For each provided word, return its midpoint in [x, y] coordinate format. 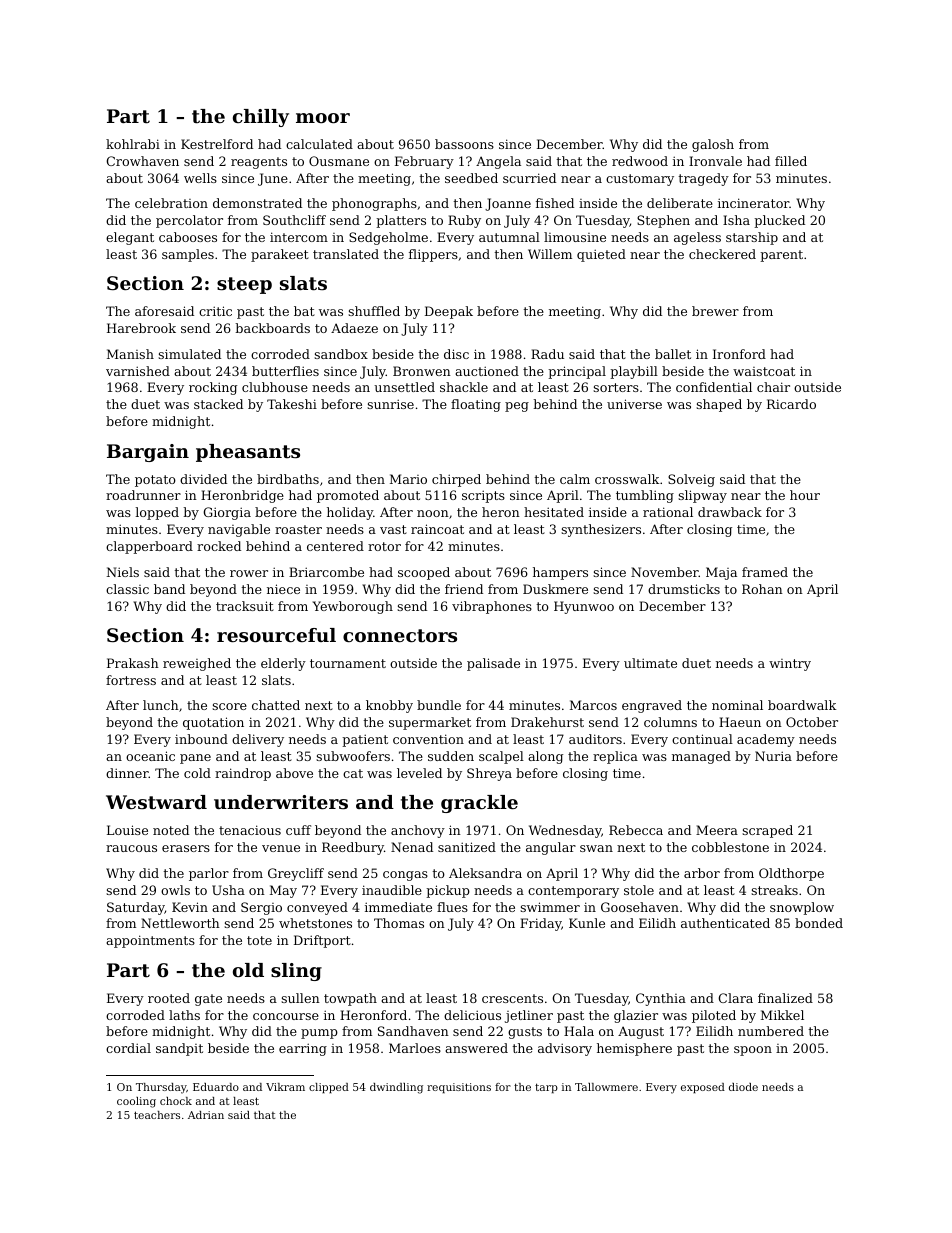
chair [773, 387]
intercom [299, 237]
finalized [785, 998]
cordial [128, 1048]
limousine [575, 237]
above [294, 773]
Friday [540, 924]
